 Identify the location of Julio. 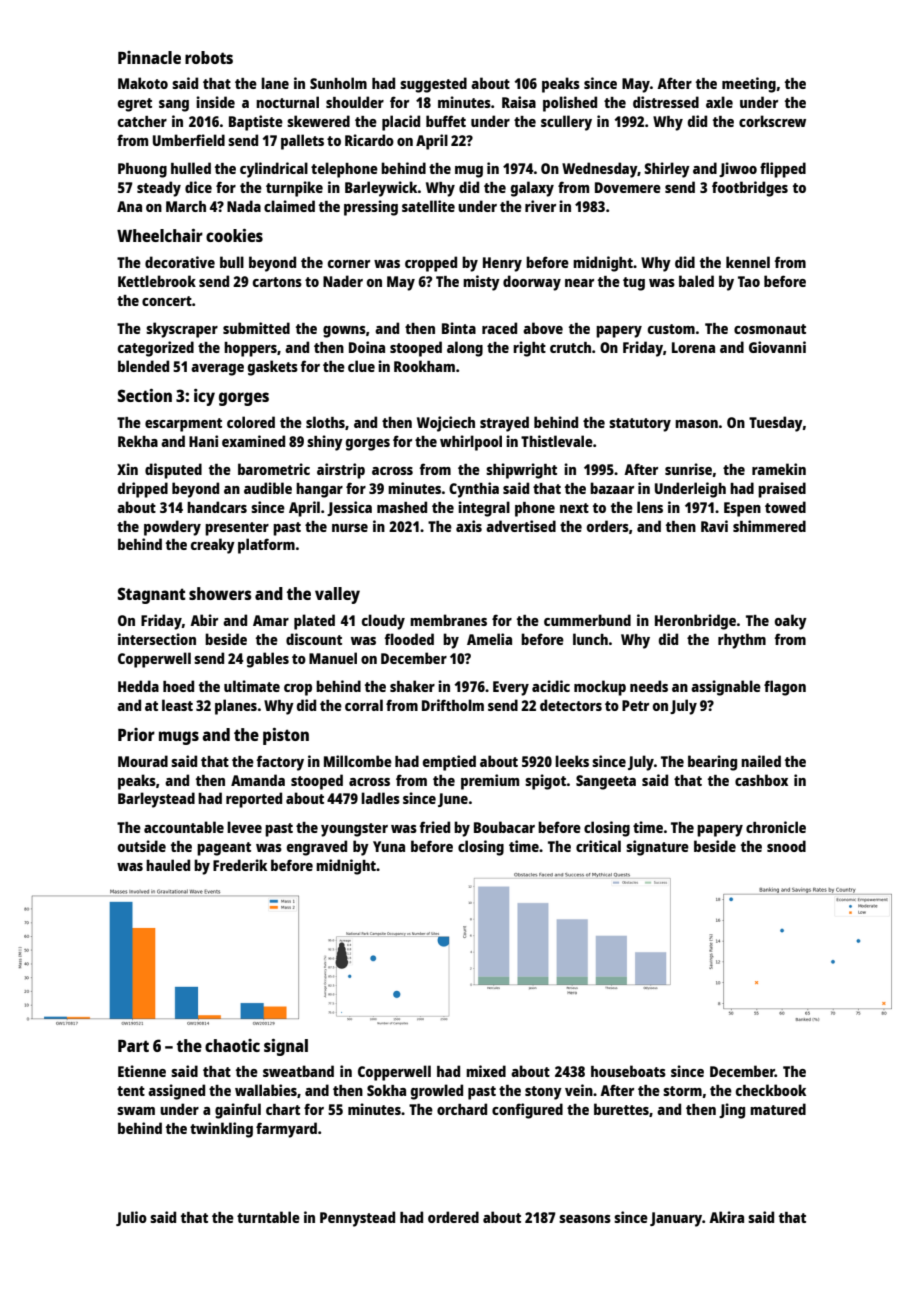
(131, 1218).
